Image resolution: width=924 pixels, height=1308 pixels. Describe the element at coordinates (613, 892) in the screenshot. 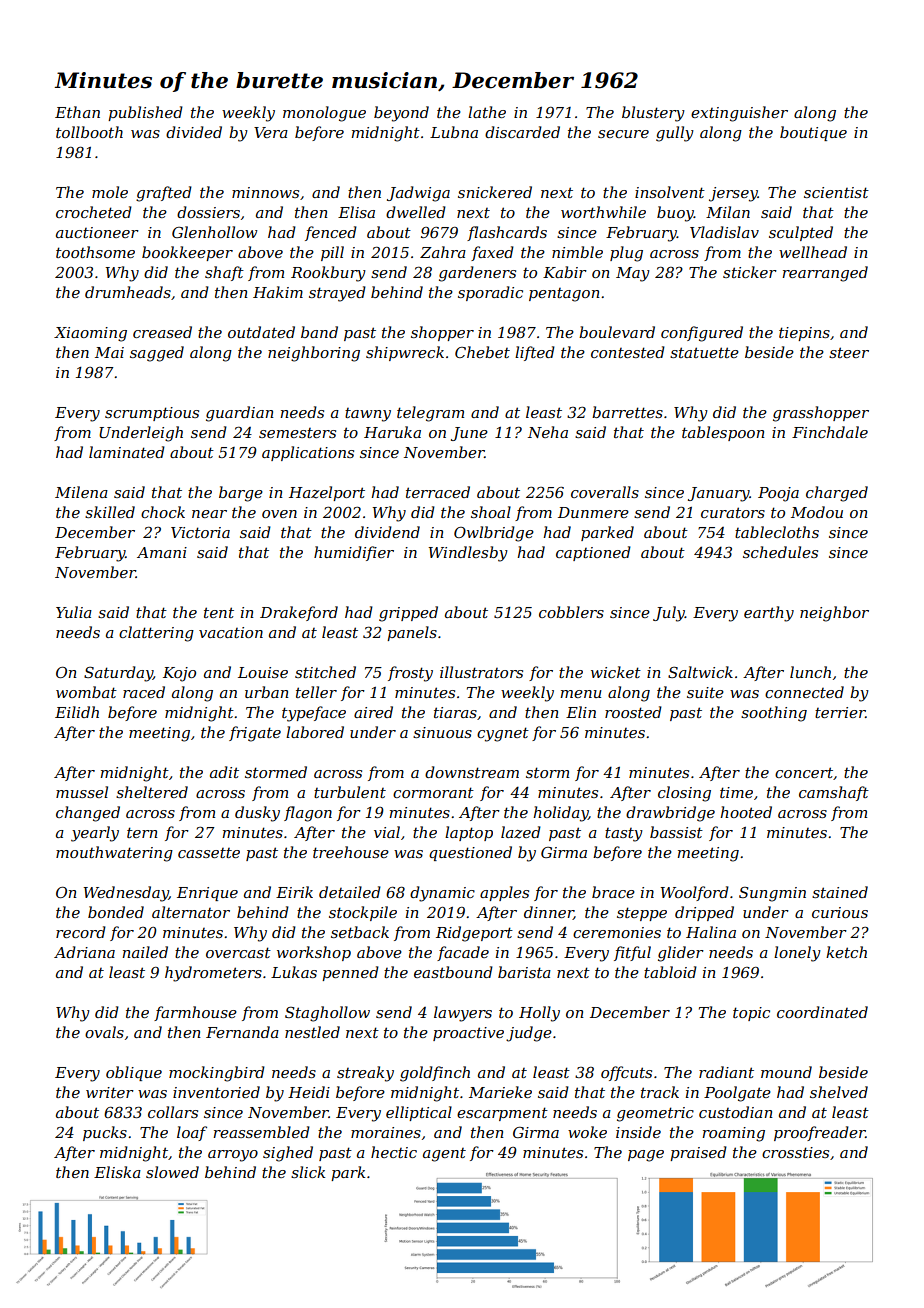

I see `brace` at that location.
